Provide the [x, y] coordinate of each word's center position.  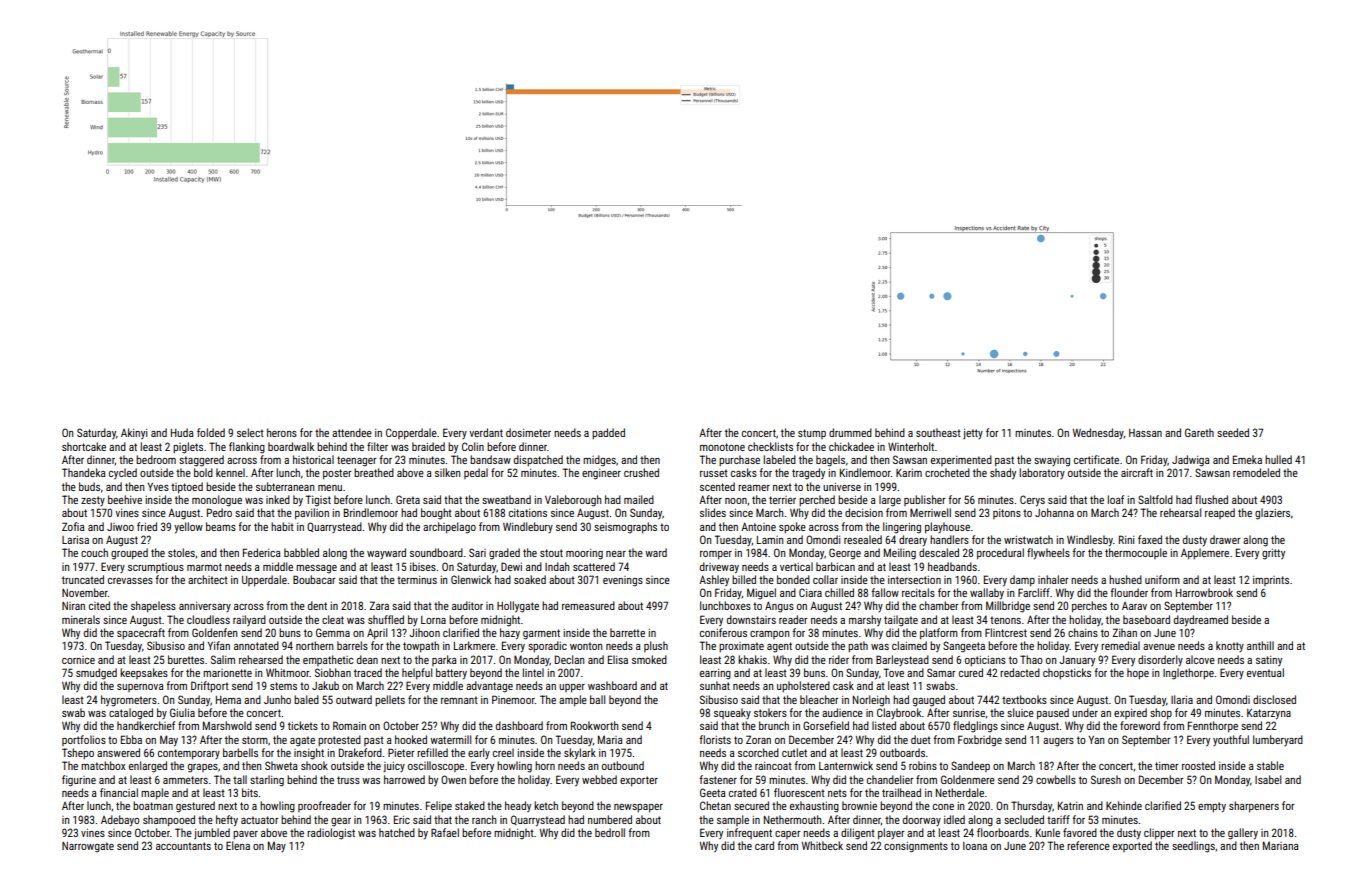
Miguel [761, 594]
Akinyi [134, 434]
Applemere [1205, 554]
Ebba [131, 739]
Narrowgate [88, 847]
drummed [850, 432]
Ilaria [1182, 699]
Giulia [182, 712]
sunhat [715, 685]
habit [282, 526]
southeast [938, 432]
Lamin [770, 540]
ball [597, 699]
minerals [81, 619]
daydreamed [1201, 621]
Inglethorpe [1188, 674]
